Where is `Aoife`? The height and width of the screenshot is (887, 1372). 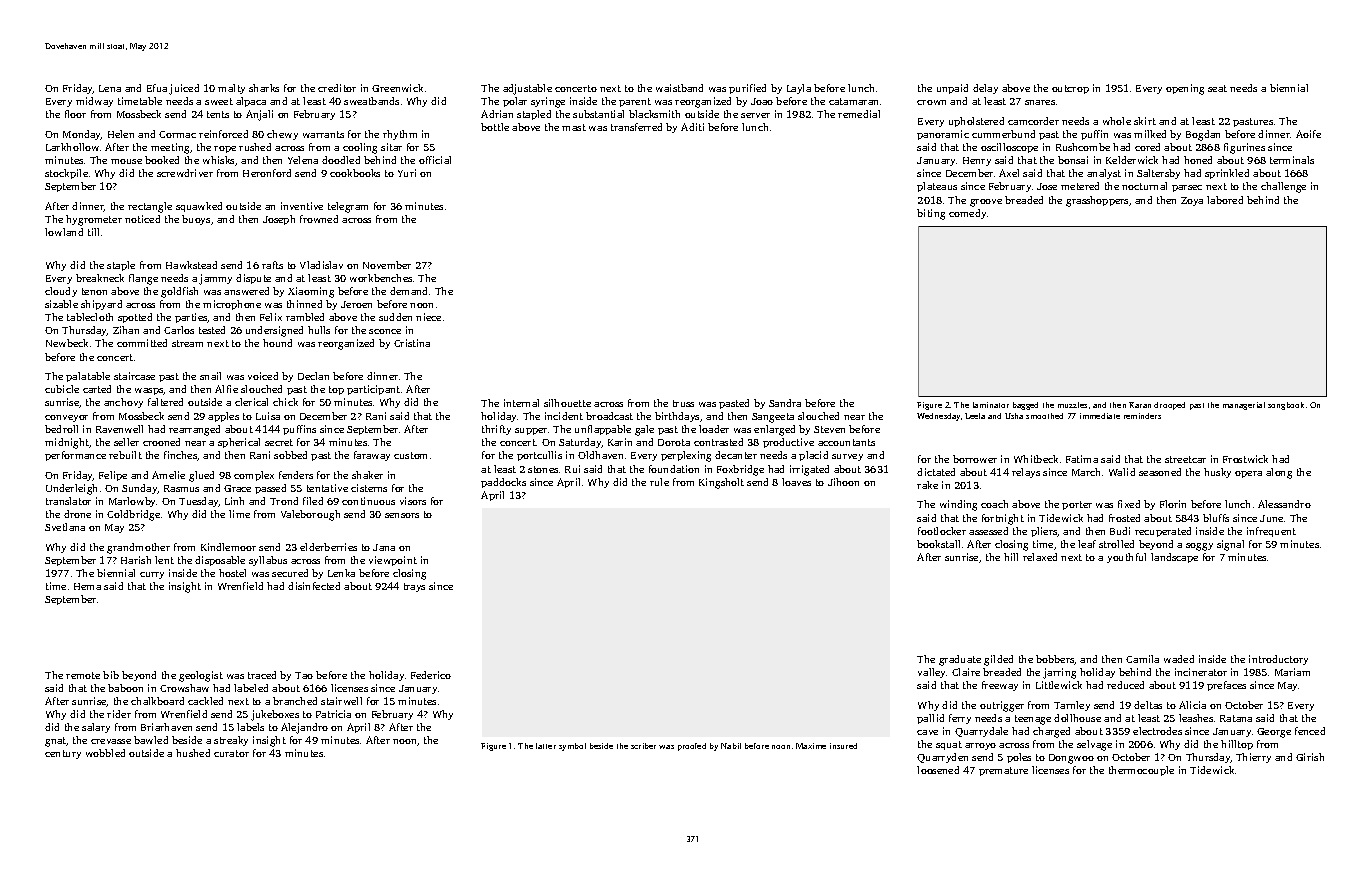
Aoife is located at coordinates (1308, 134).
